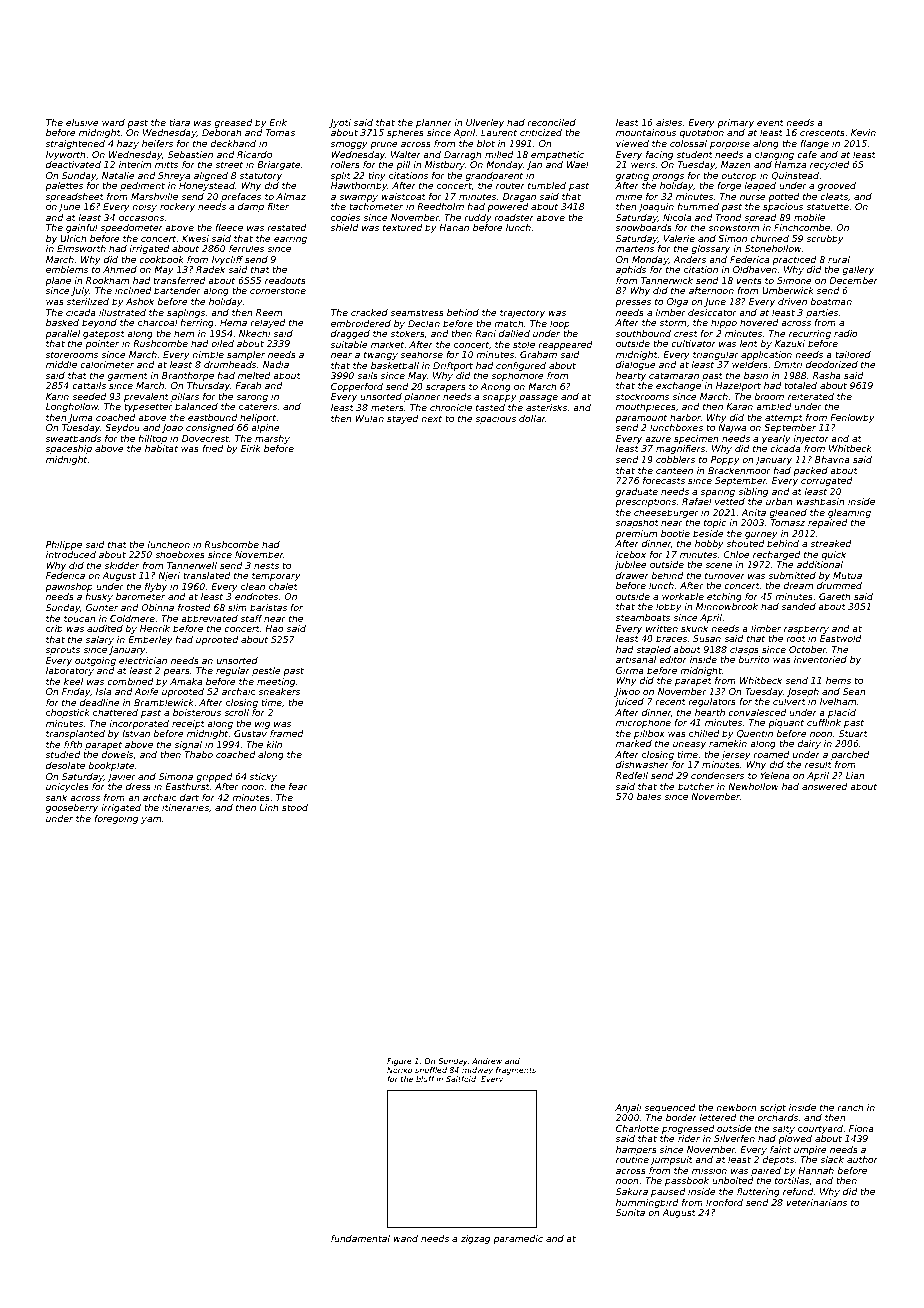 The height and width of the document is (1308, 924). Describe the element at coordinates (359, 186) in the document. I see `Hawthornby` at that location.
